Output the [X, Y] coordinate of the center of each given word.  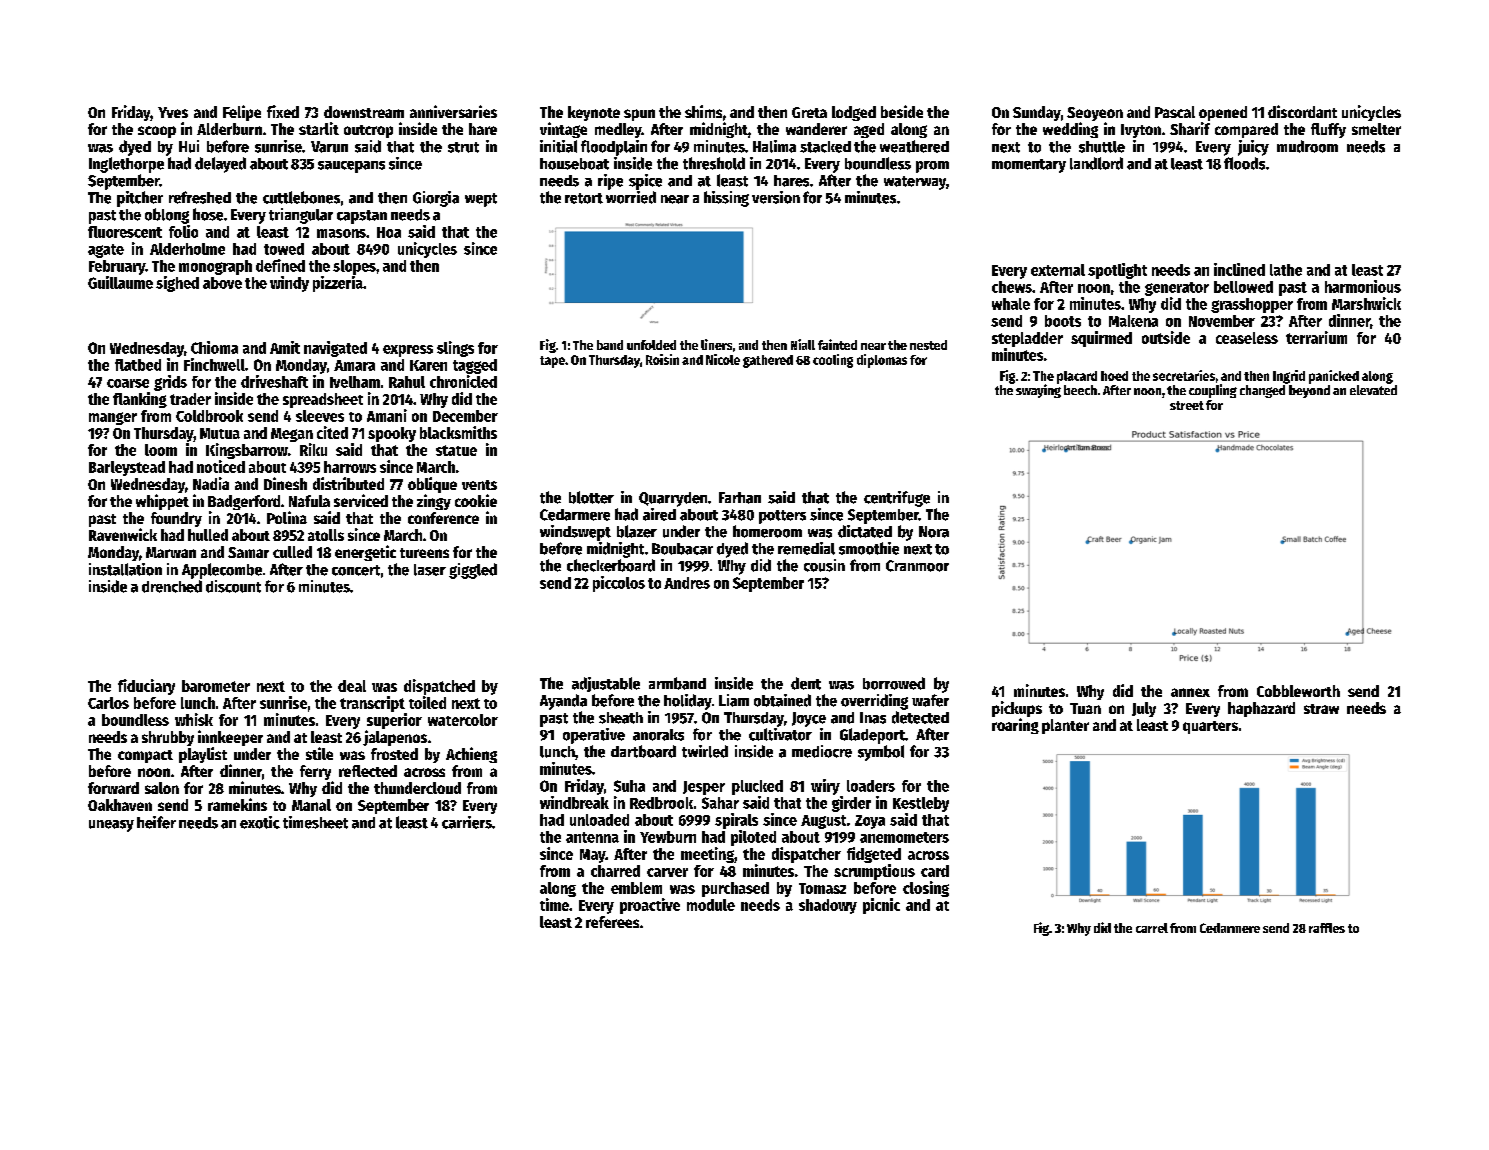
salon [162, 788]
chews [1012, 287]
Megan [292, 435]
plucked [757, 787]
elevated [1373, 390]
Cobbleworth [1298, 691]
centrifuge [897, 499]
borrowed [894, 683]
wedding [1070, 130]
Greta [809, 112]
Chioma [214, 347]
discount [233, 586]
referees [612, 922]
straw [1321, 709]
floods [1244, 163]
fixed [283, 111]
